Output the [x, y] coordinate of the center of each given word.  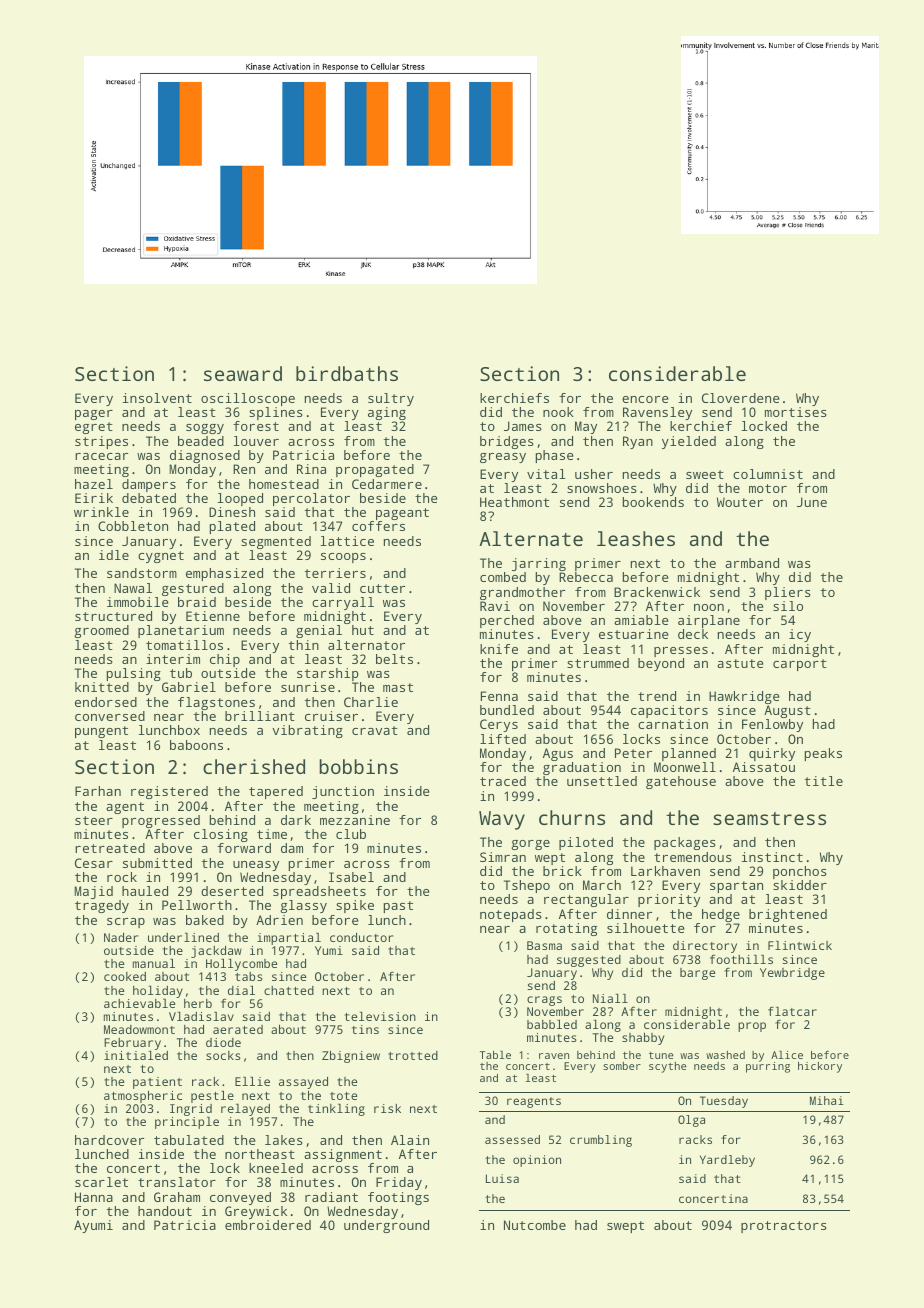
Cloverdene [740, 398]
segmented [276, 542]
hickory [820, 1067]
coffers [378, 526]
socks [223, 1055]
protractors [784, 1227]
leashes [636, 538]
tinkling [336, 1110]
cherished [254, 766]
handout [165, 1211]
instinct [772, 857]
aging [387, 414]
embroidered [268, 1225]
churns [572, 817]
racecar [101, 456]
